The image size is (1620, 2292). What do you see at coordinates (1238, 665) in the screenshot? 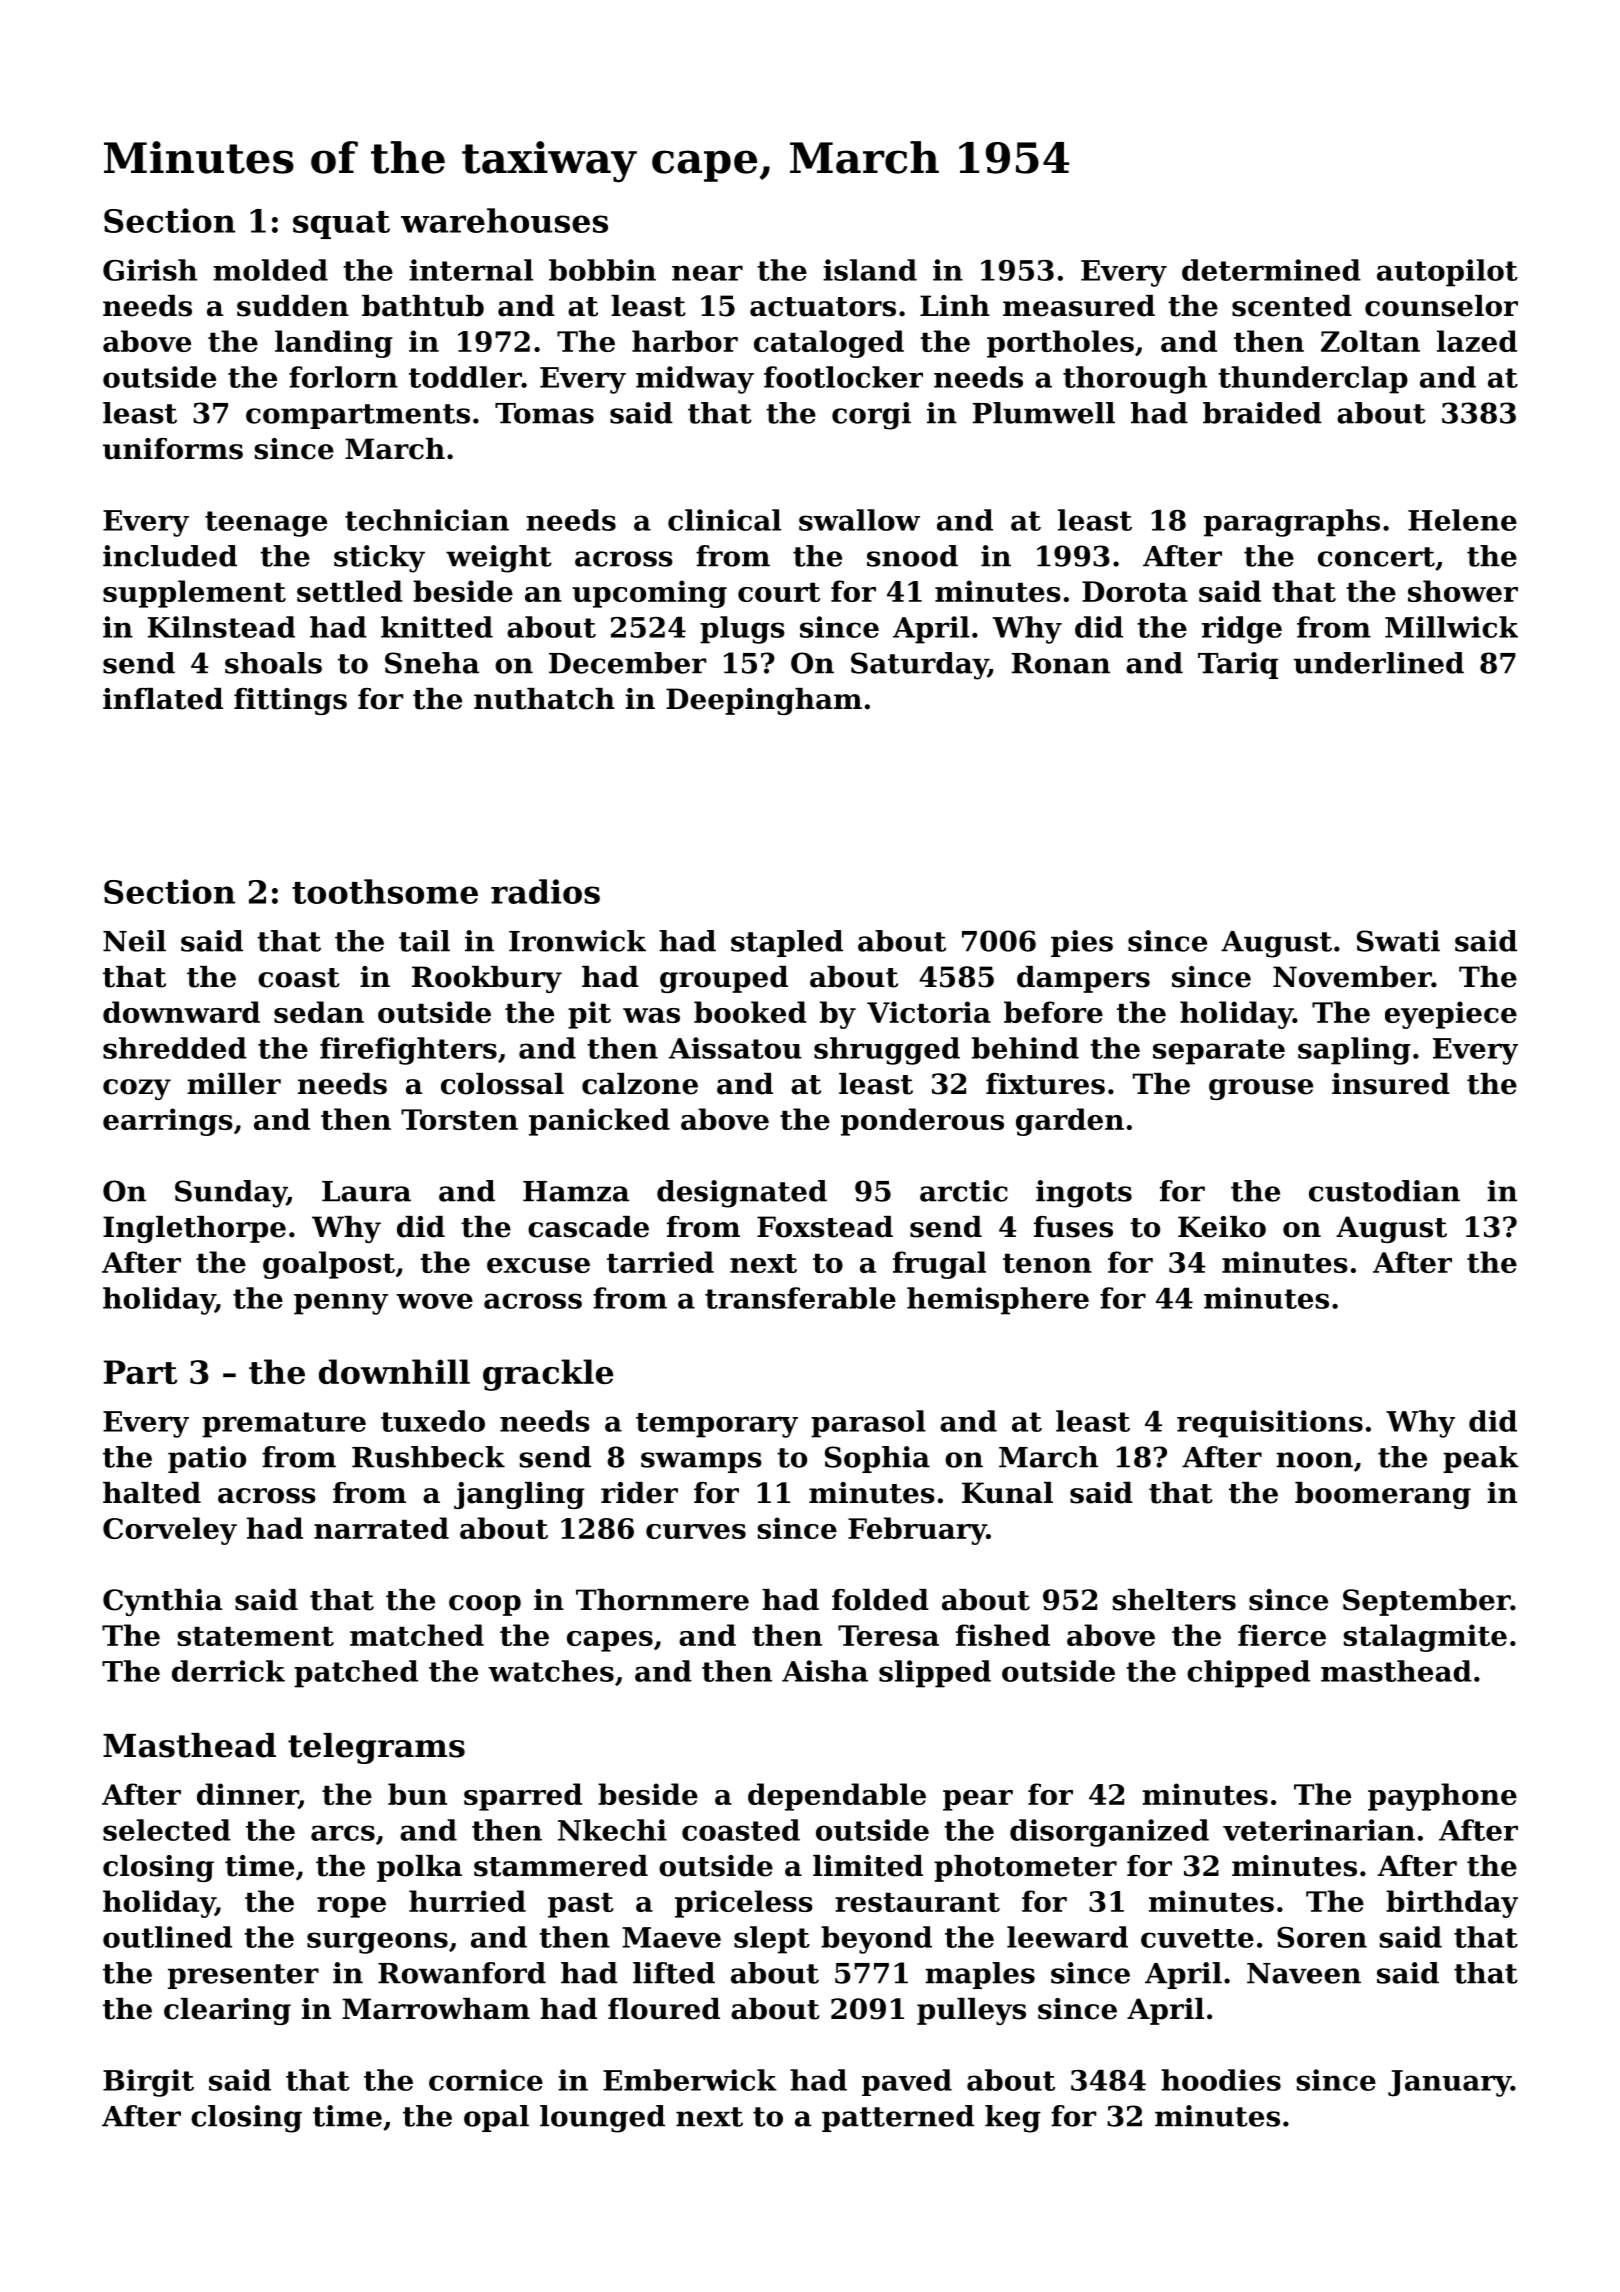
I see `Tariq` at bounding box center [1238, 665].
